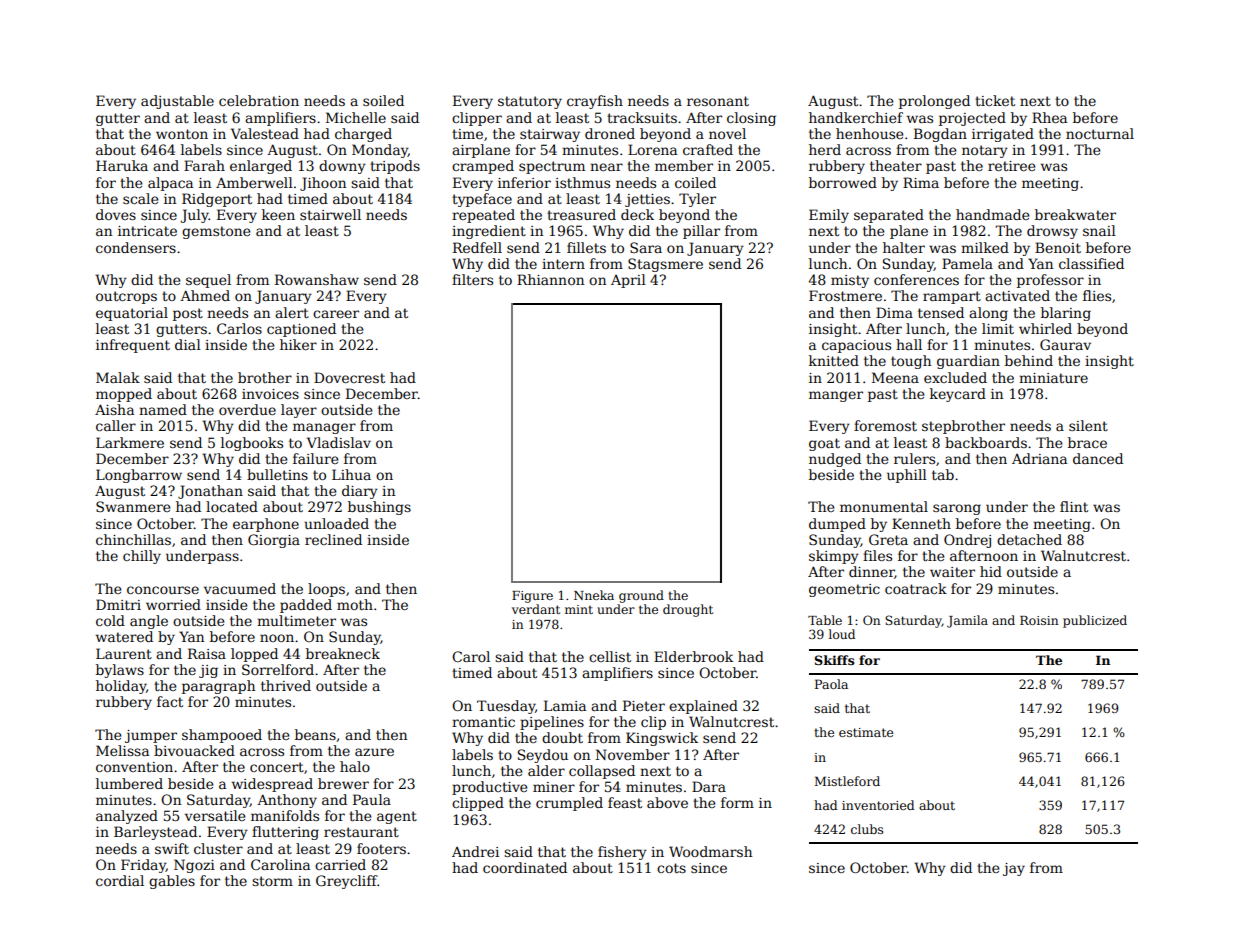 This screenshot has width=1233, height=952. What do you see at coordinates (595, 102) in the screenshot?
I see `crayfish` at bounding box center [595, 102].
